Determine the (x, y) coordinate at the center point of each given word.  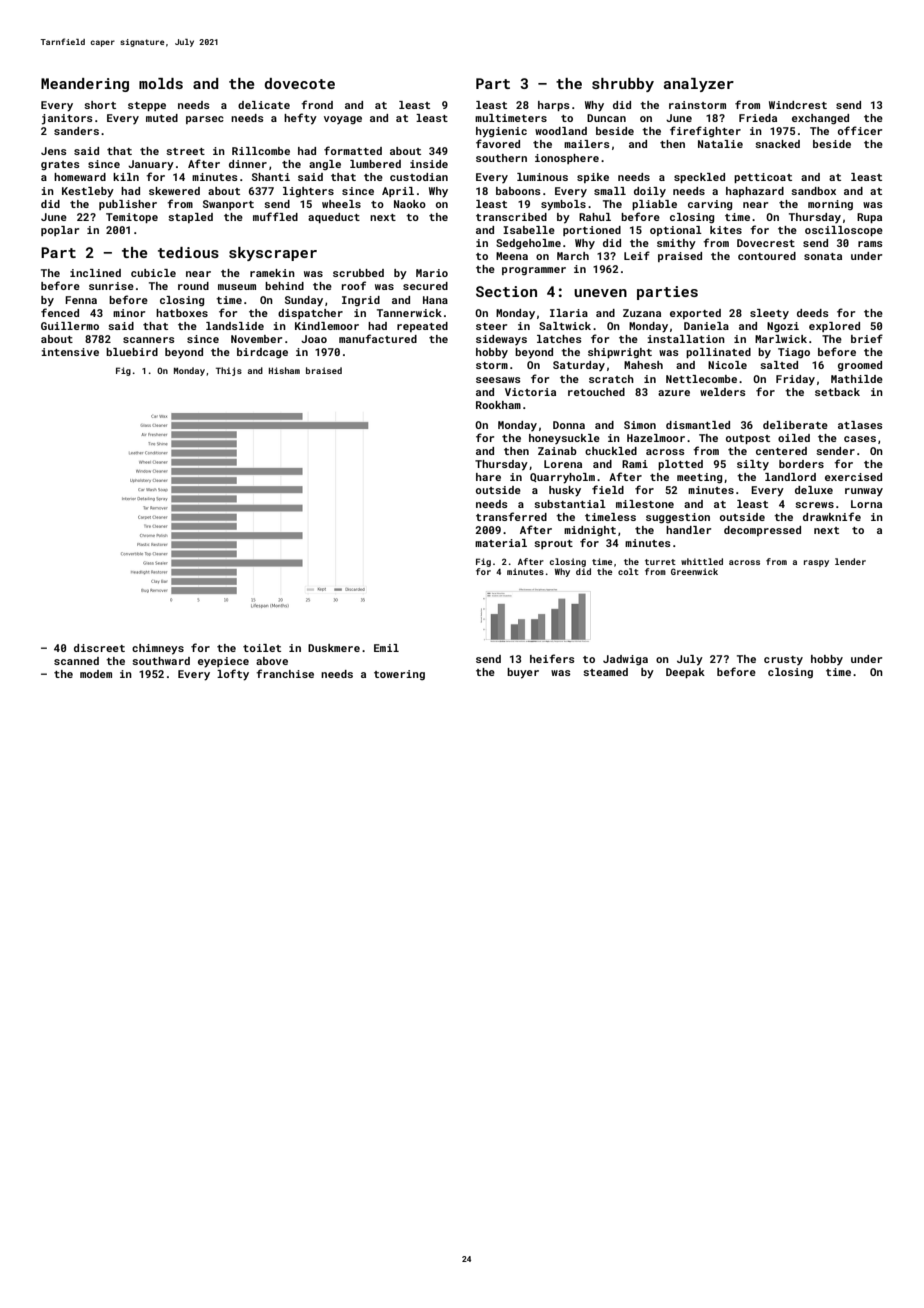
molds (161, 83)
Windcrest (798, 105)
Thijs (229, 371)
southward (161, 661)
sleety (769, 314)
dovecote (299, 83)
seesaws (498, 380)
